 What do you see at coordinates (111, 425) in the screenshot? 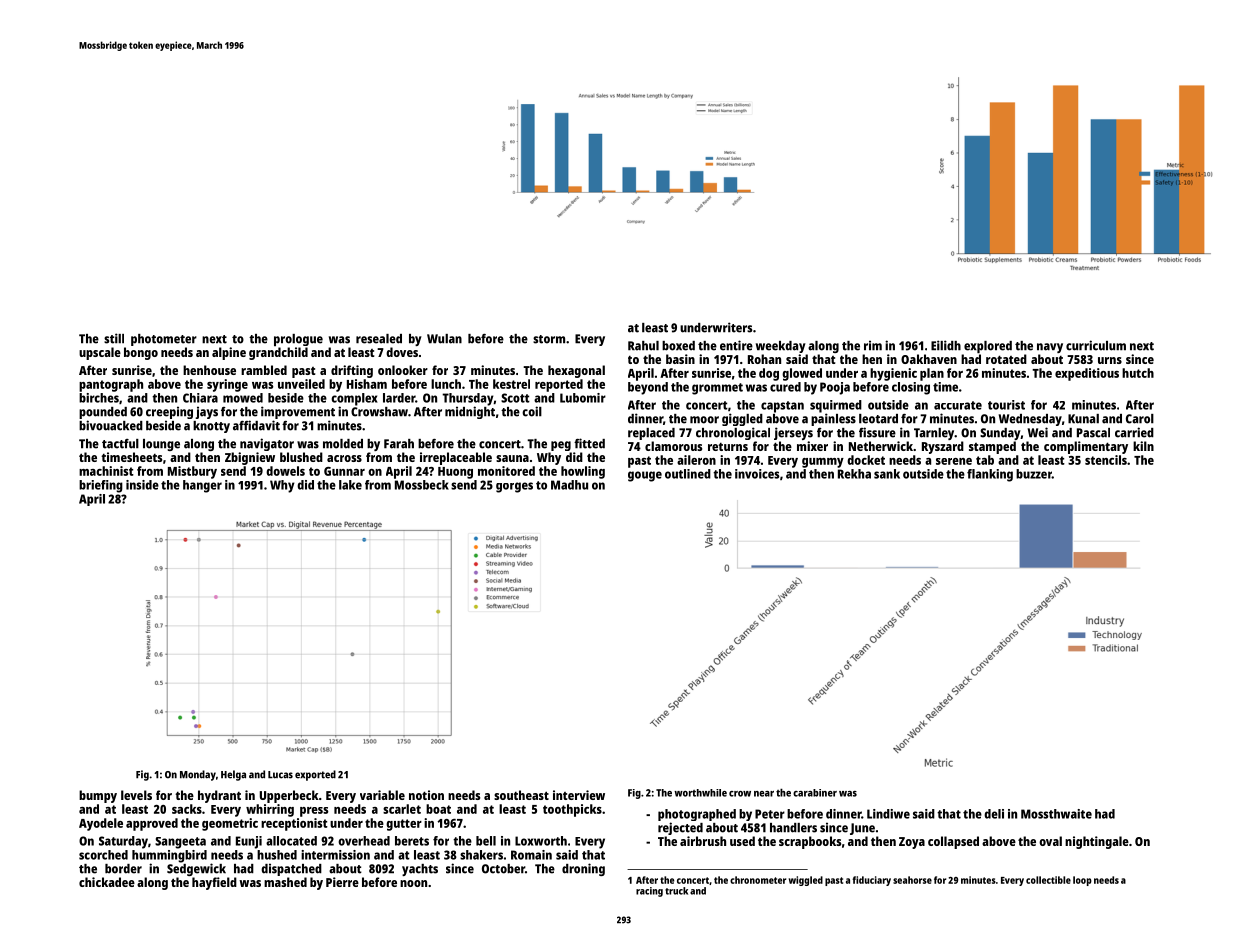
I see `bivouacked` at bounding box center [111, 425].
